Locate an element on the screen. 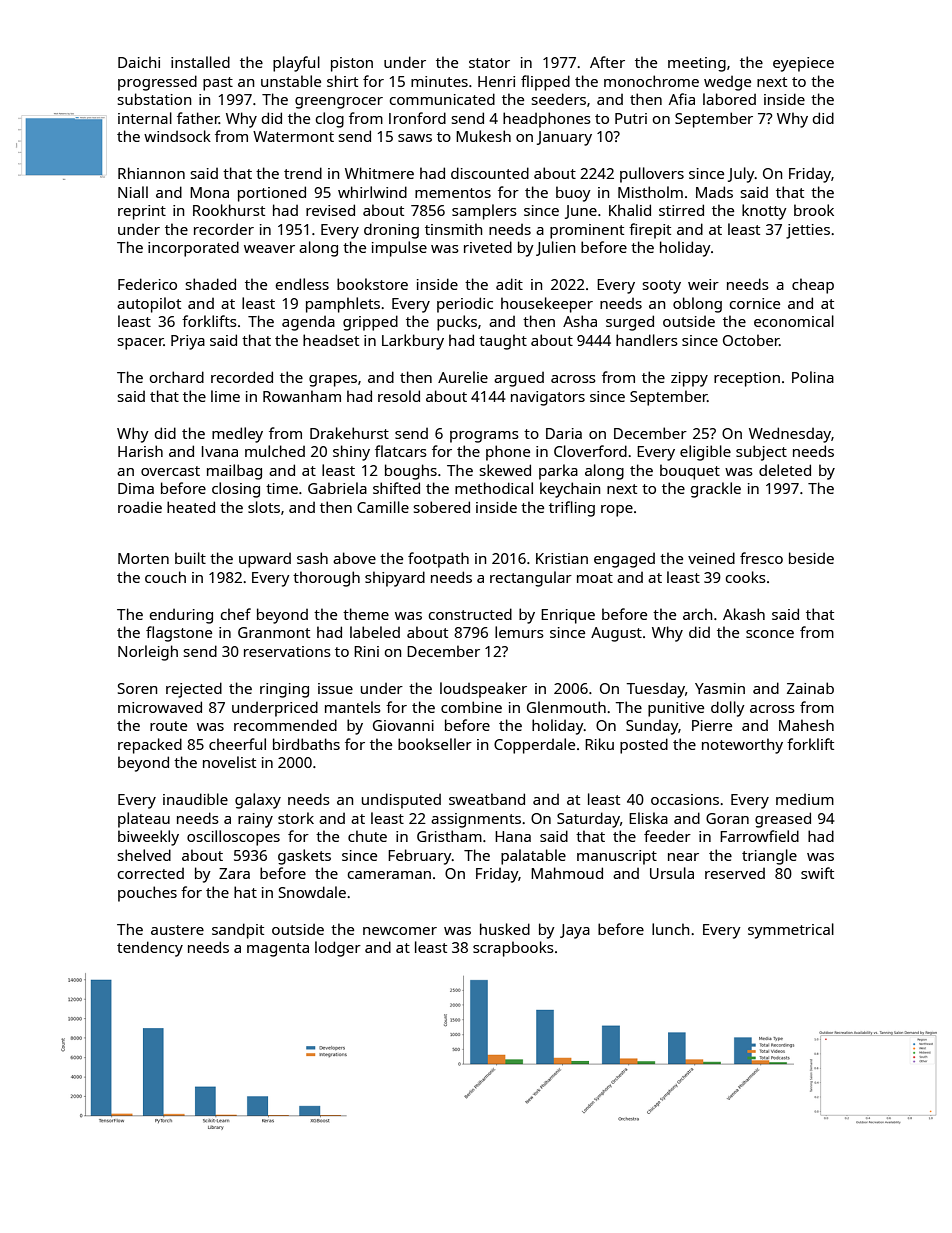 The width and height of the screenshot is (952, 1233). progressed is located at coordinates (157, 83).
